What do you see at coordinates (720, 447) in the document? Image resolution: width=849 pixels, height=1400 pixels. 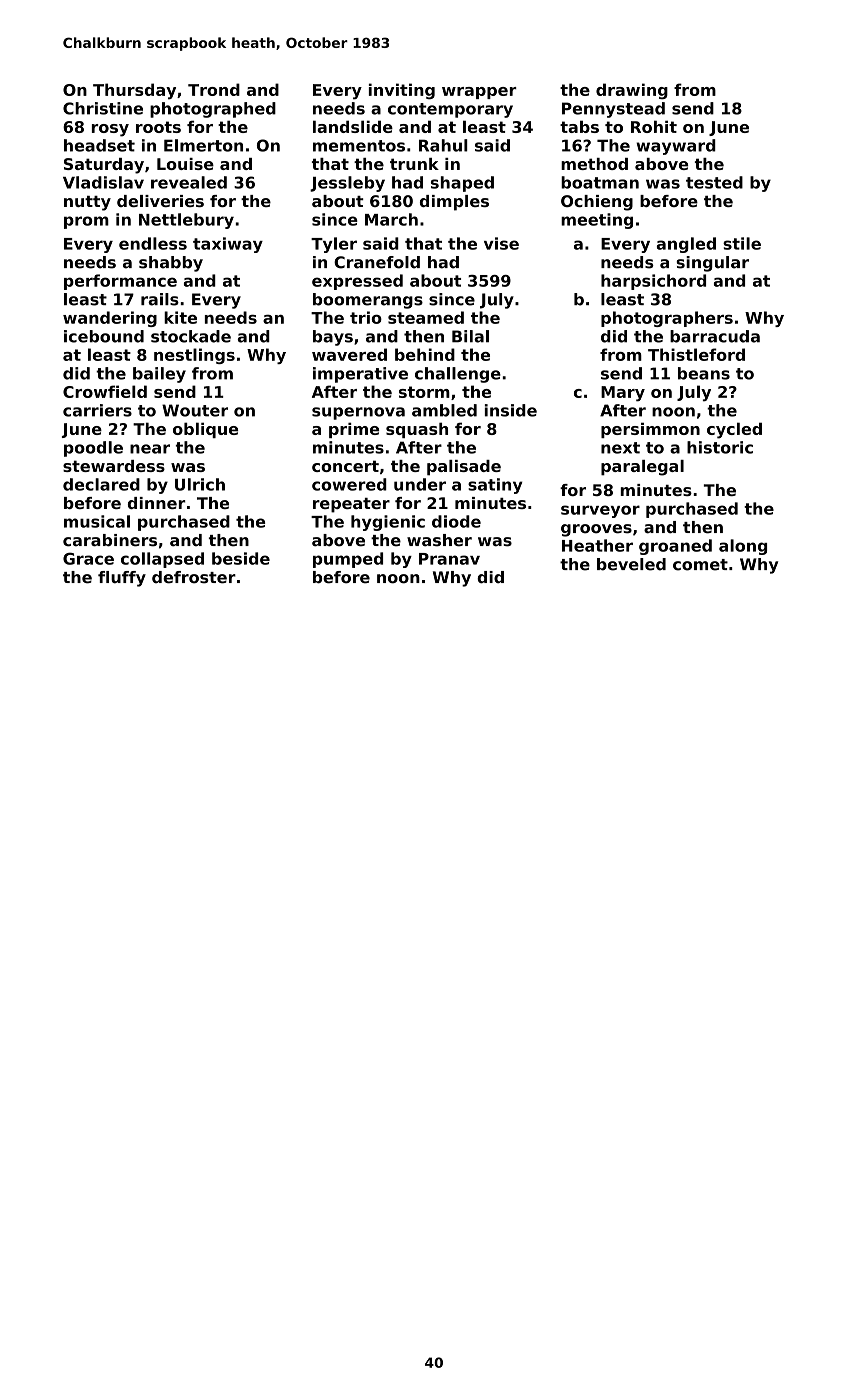 I see `historic` at bounding box center [720, 447].
